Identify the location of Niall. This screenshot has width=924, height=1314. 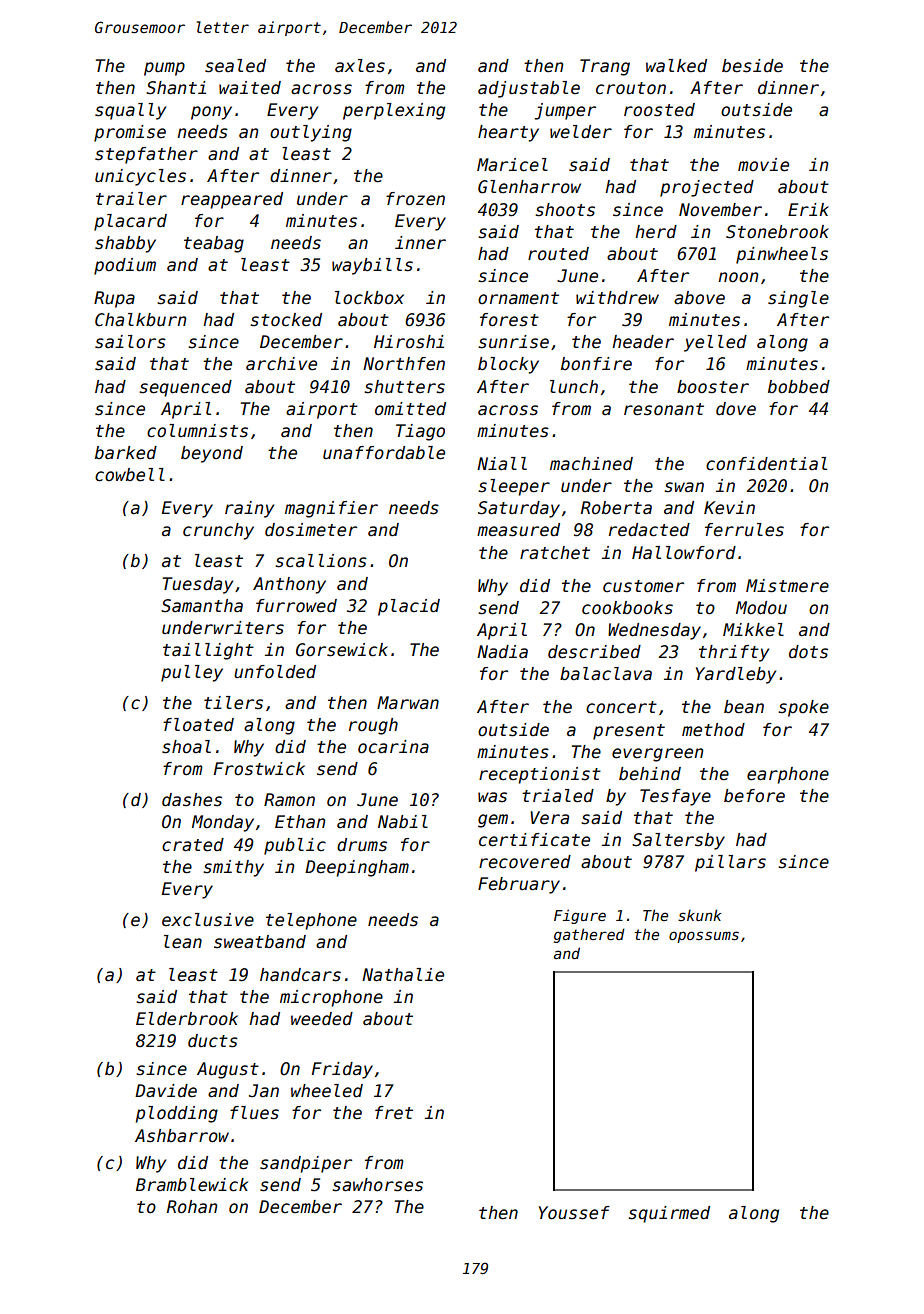
(502, 464).
